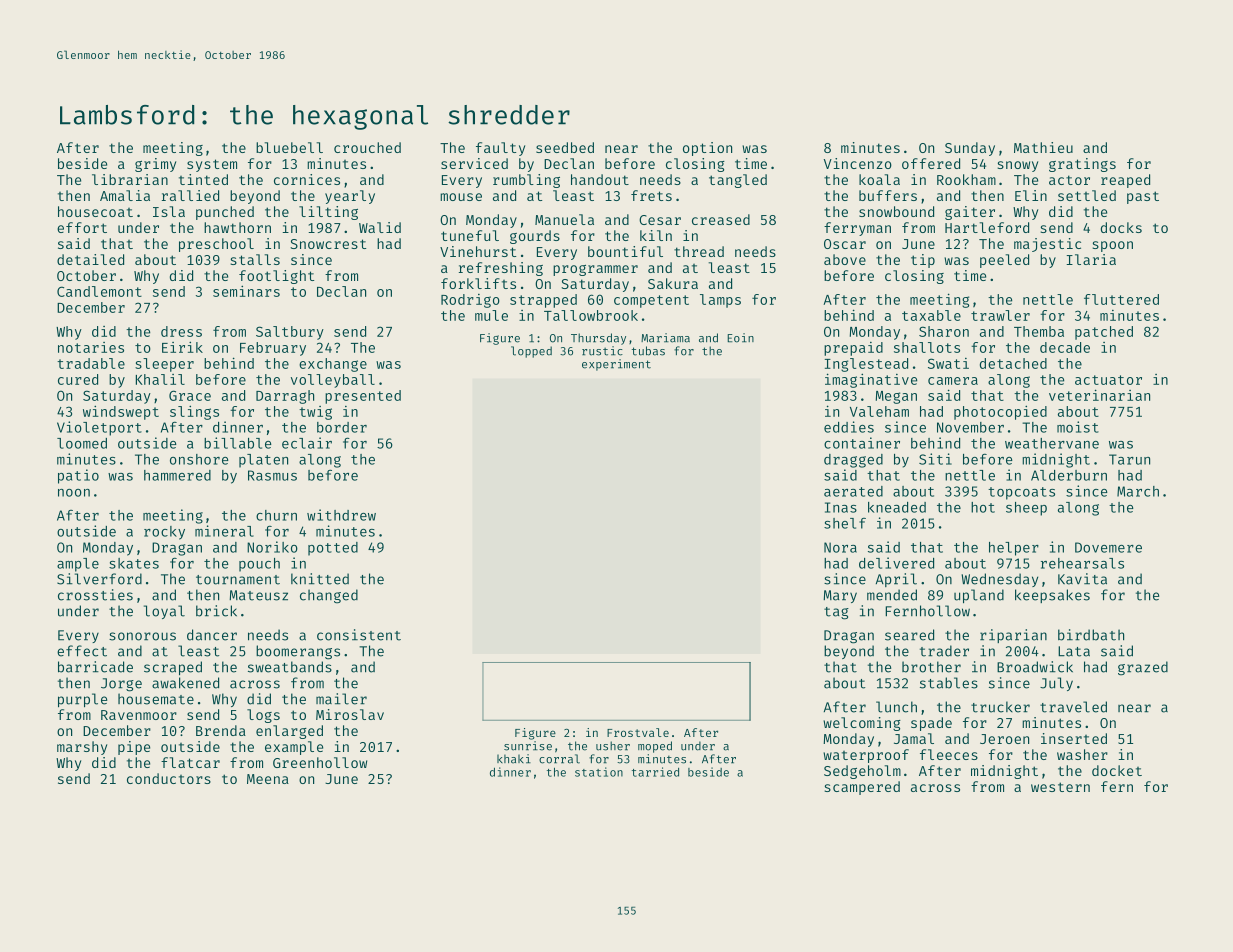  Describe the element at coordinates (268, 779) in the screenshot. I see `Meena` at that location.
